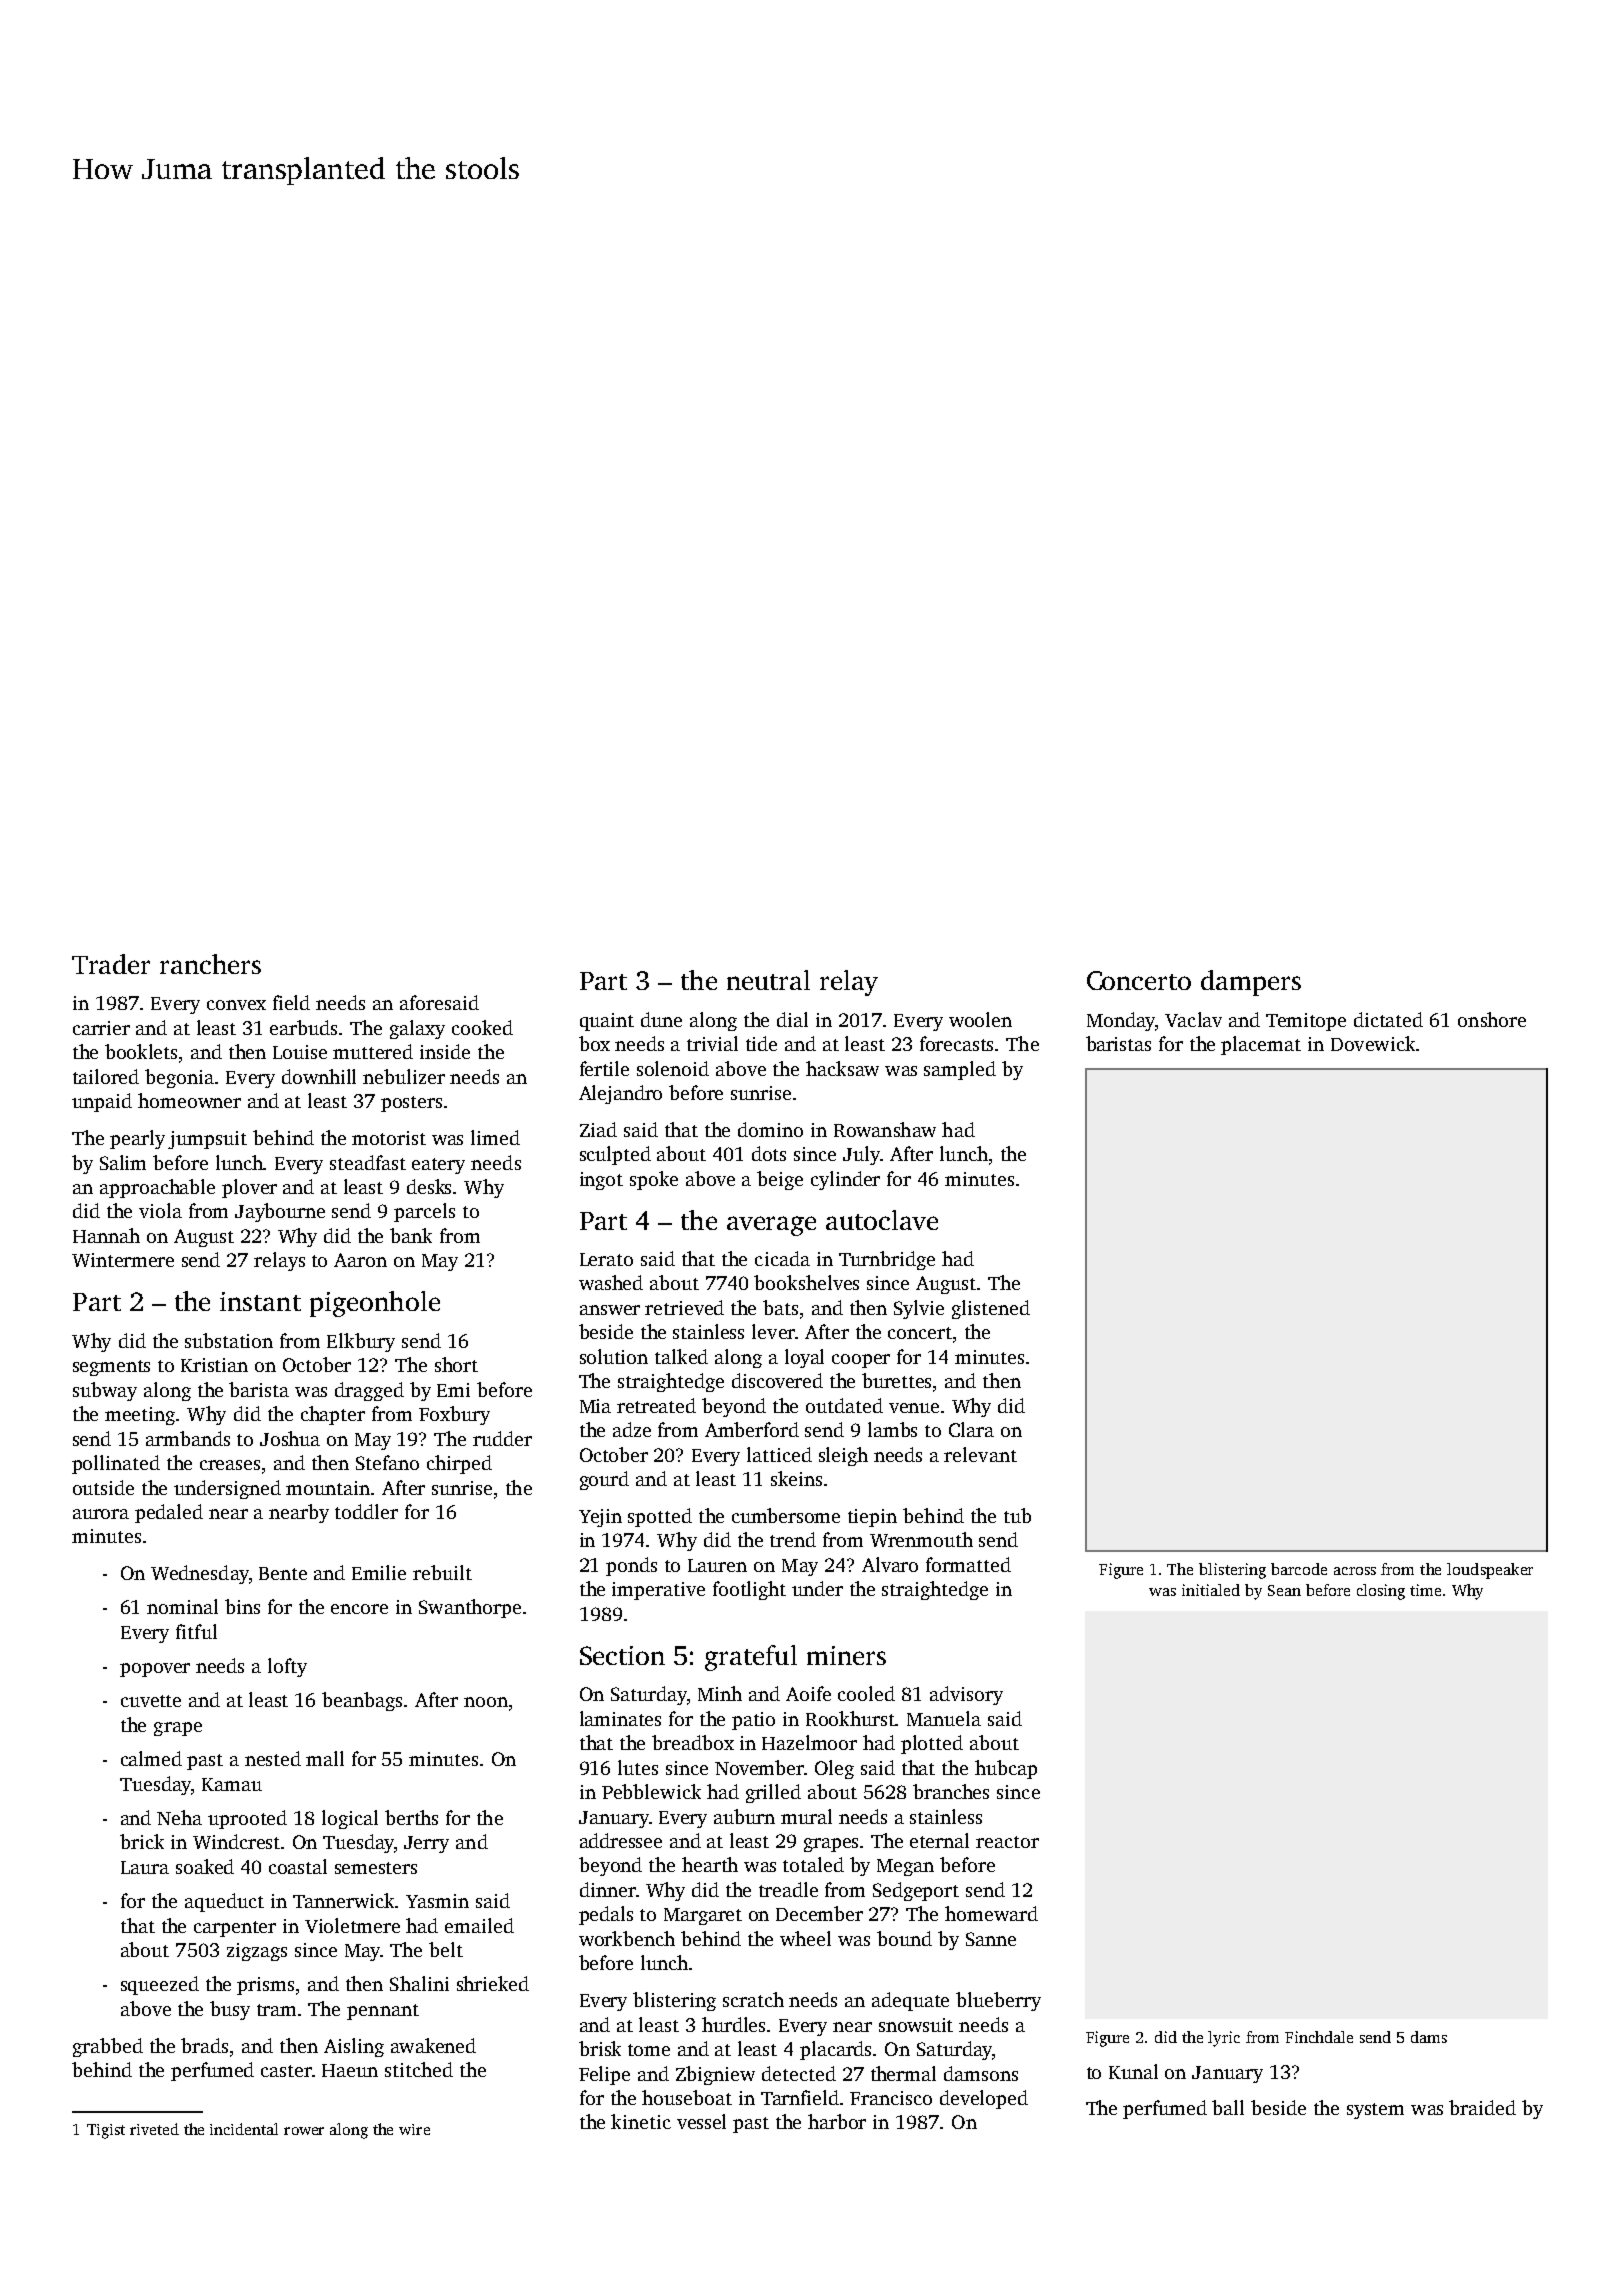  What do you see at coordinates (1490, 1571) in the image?
I see `loudspeaker` at bounding box center [1490, 1571].
